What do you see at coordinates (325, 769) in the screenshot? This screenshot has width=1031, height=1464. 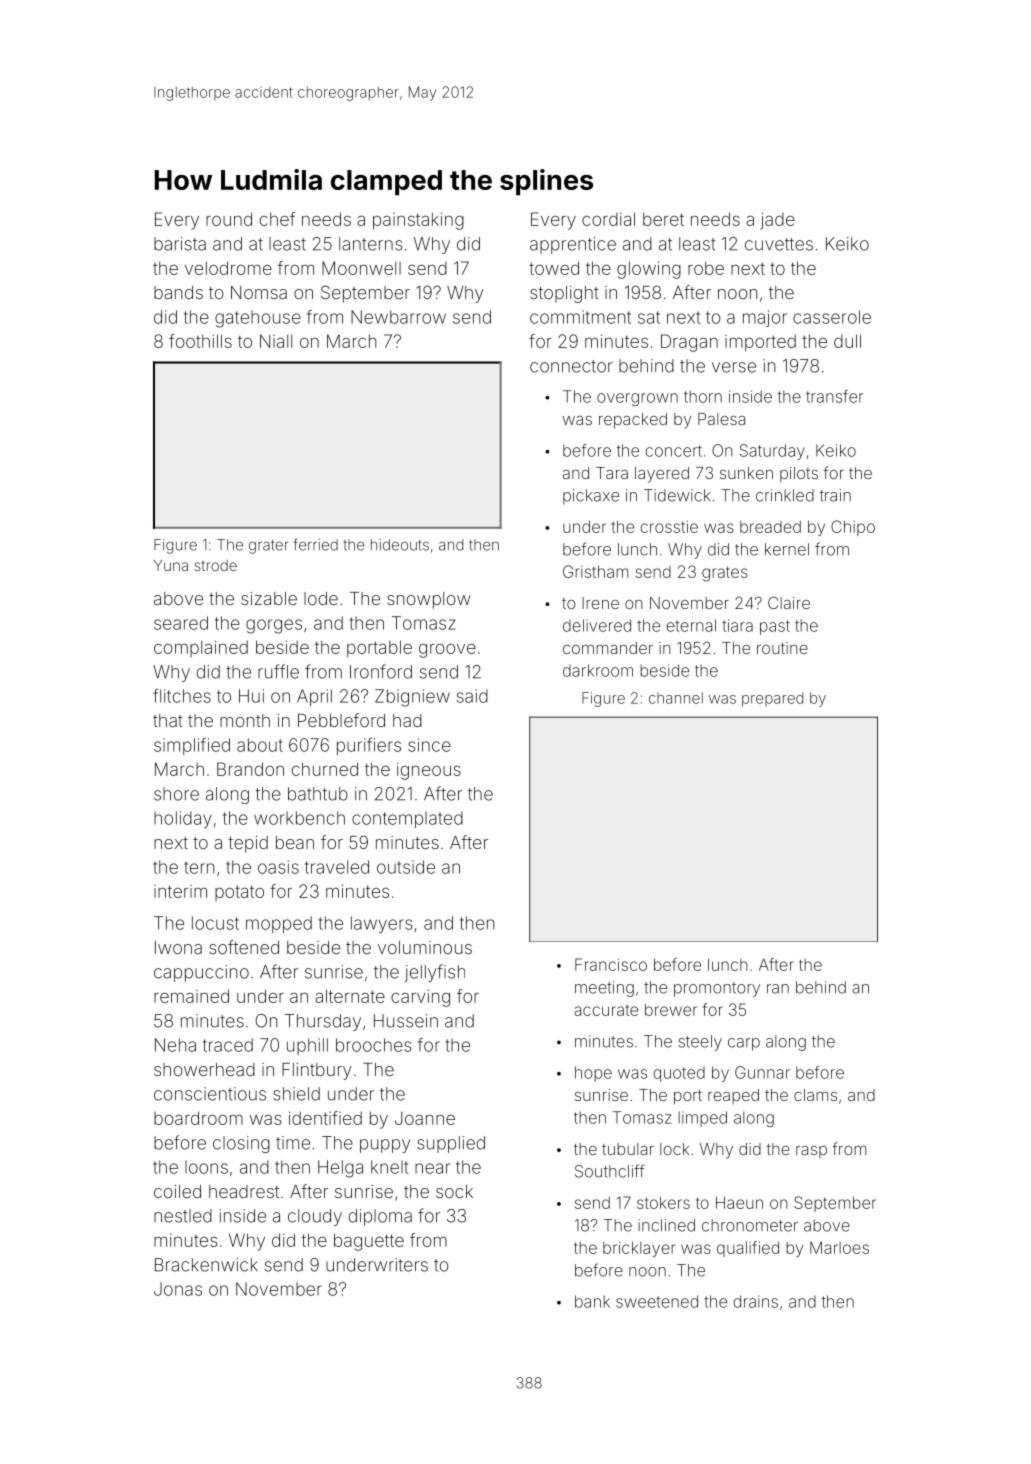 I see `churned` at bounding box center [325, 769].
